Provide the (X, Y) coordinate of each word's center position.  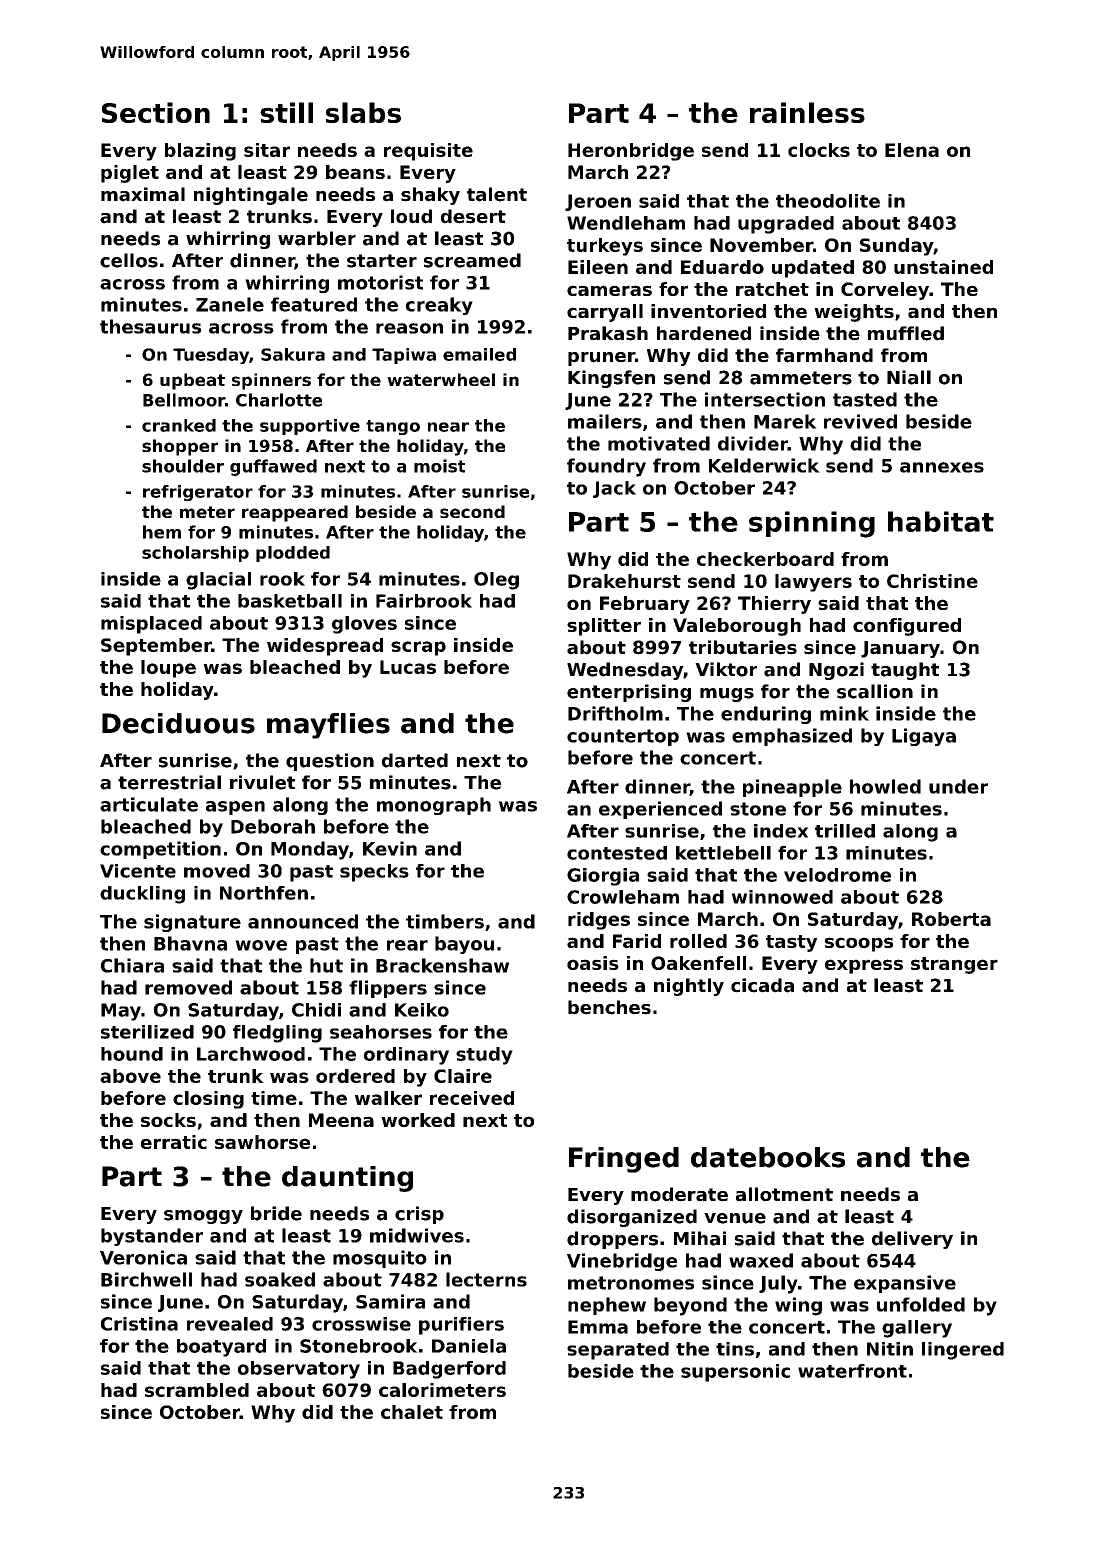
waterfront (852, 1371)
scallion (875, 691)
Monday (310, 850)
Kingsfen (611, 379)
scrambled (197, 1390)
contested (617, 853)
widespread (325, 647)
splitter (604, 627)
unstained (943, 267)
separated (618, 1351)
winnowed (782, 897)
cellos (129, 260)
